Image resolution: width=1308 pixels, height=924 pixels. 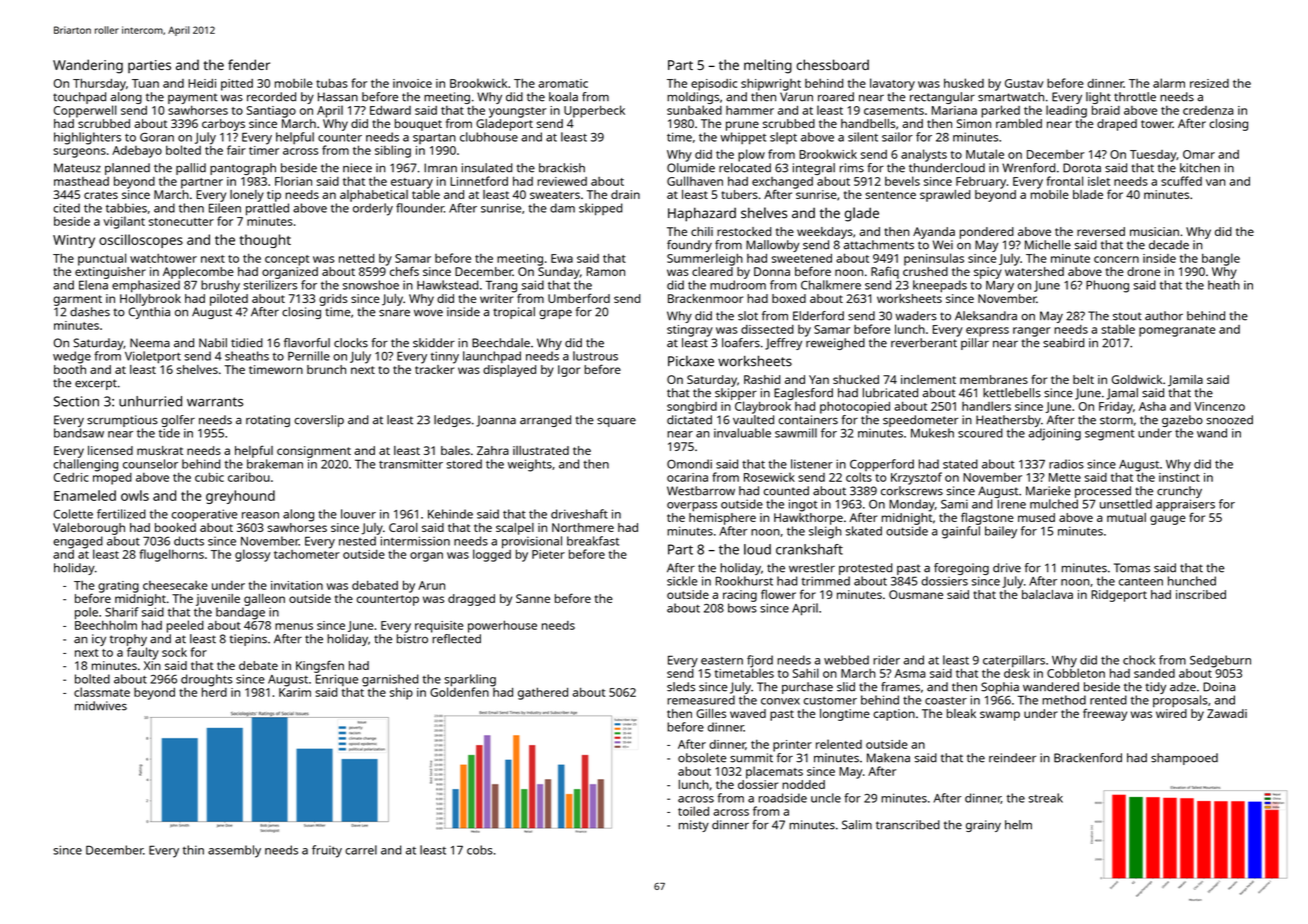 I want to click on midwives, so click(x=101, y=706).
